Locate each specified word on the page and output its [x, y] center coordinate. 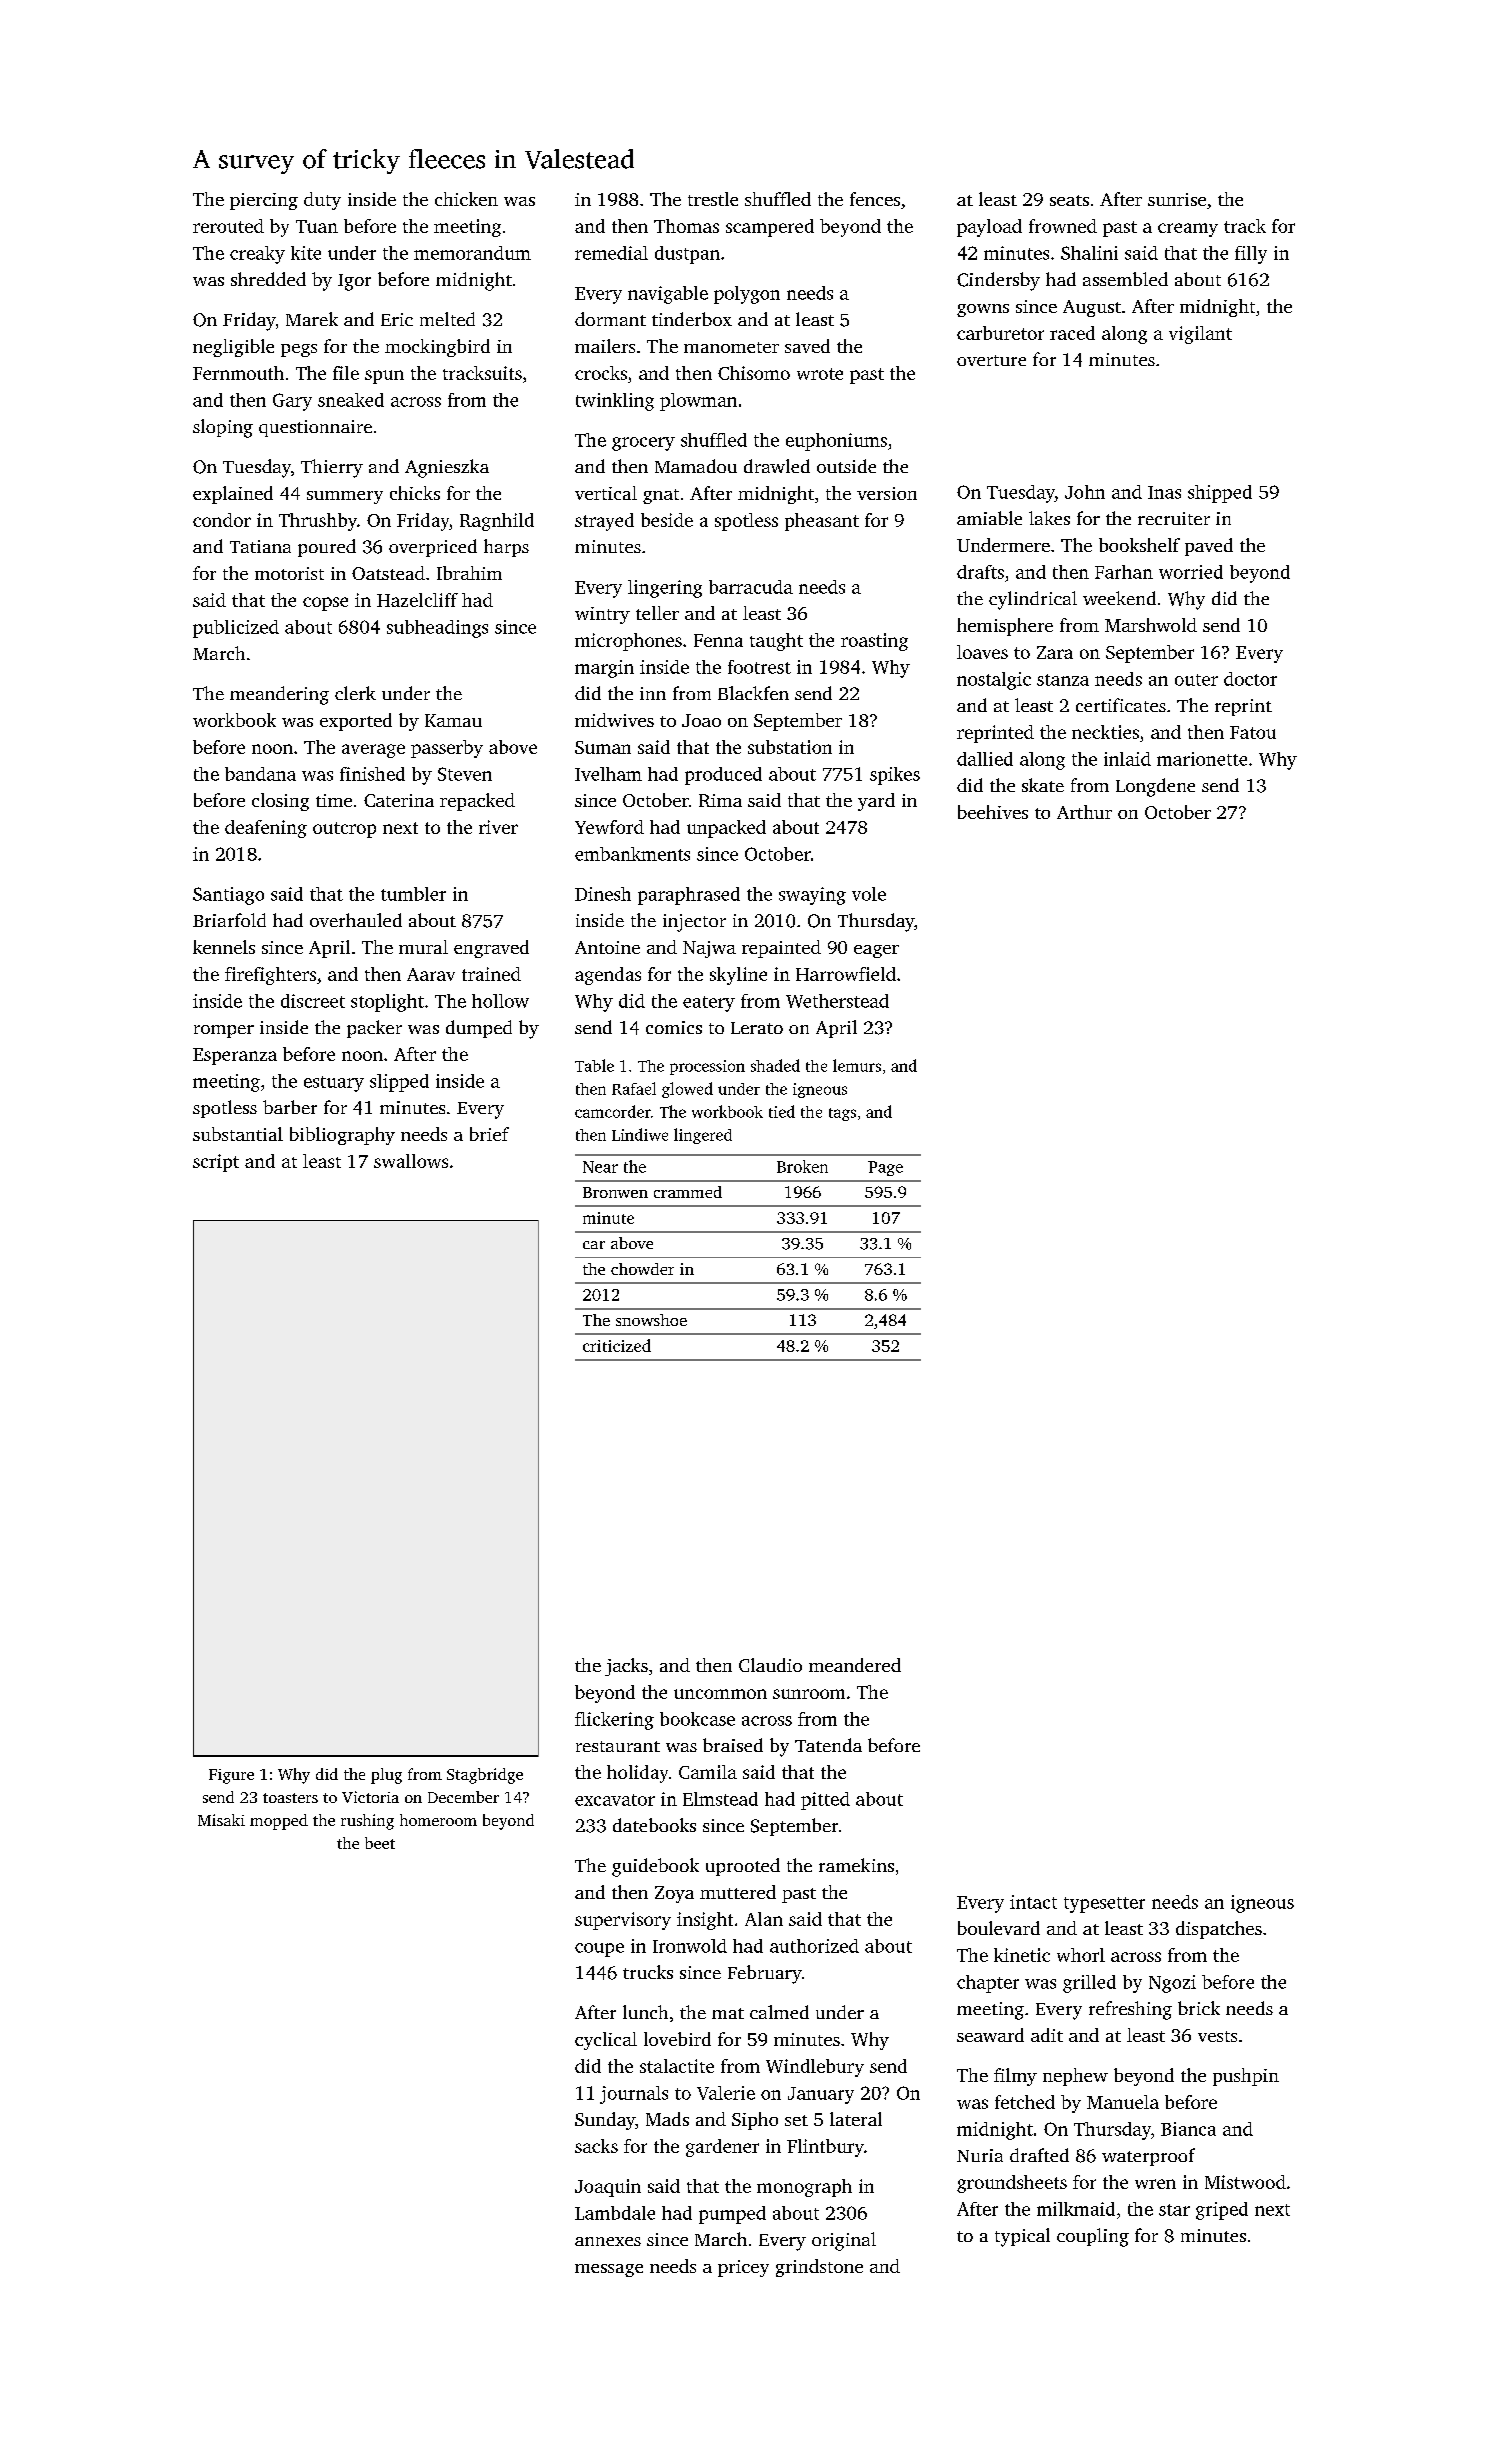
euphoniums [836, 442]
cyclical [606, 2041]
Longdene [1155, 787]
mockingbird [437, 348]
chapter [988, 1984]
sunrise [1177, 199]
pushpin [1246, 2077]
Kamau [453, 720]
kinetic [1022, 1955]
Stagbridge [485, 1776]
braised [733, 1745]
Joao [701, 720]
